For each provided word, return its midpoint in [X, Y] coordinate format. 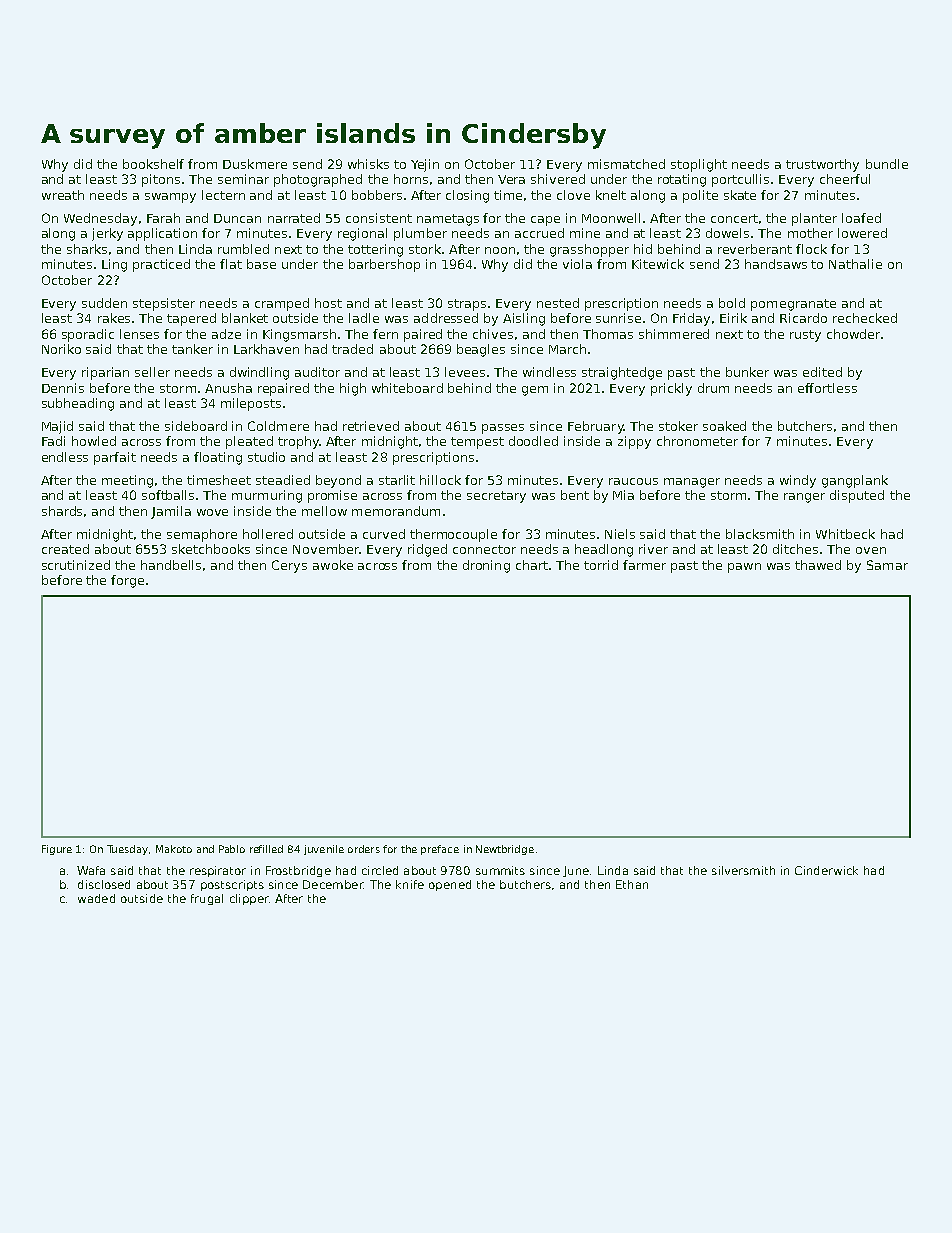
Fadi [53, 441]
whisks [368, 164]
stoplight [699, 165]
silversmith [743, 870]
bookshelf [153, 164]
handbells [171, 565]
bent [575, 495]
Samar [887, 565]
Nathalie [855, 264]
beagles [481, 350]
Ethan [632, 884]
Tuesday [127, 850]
